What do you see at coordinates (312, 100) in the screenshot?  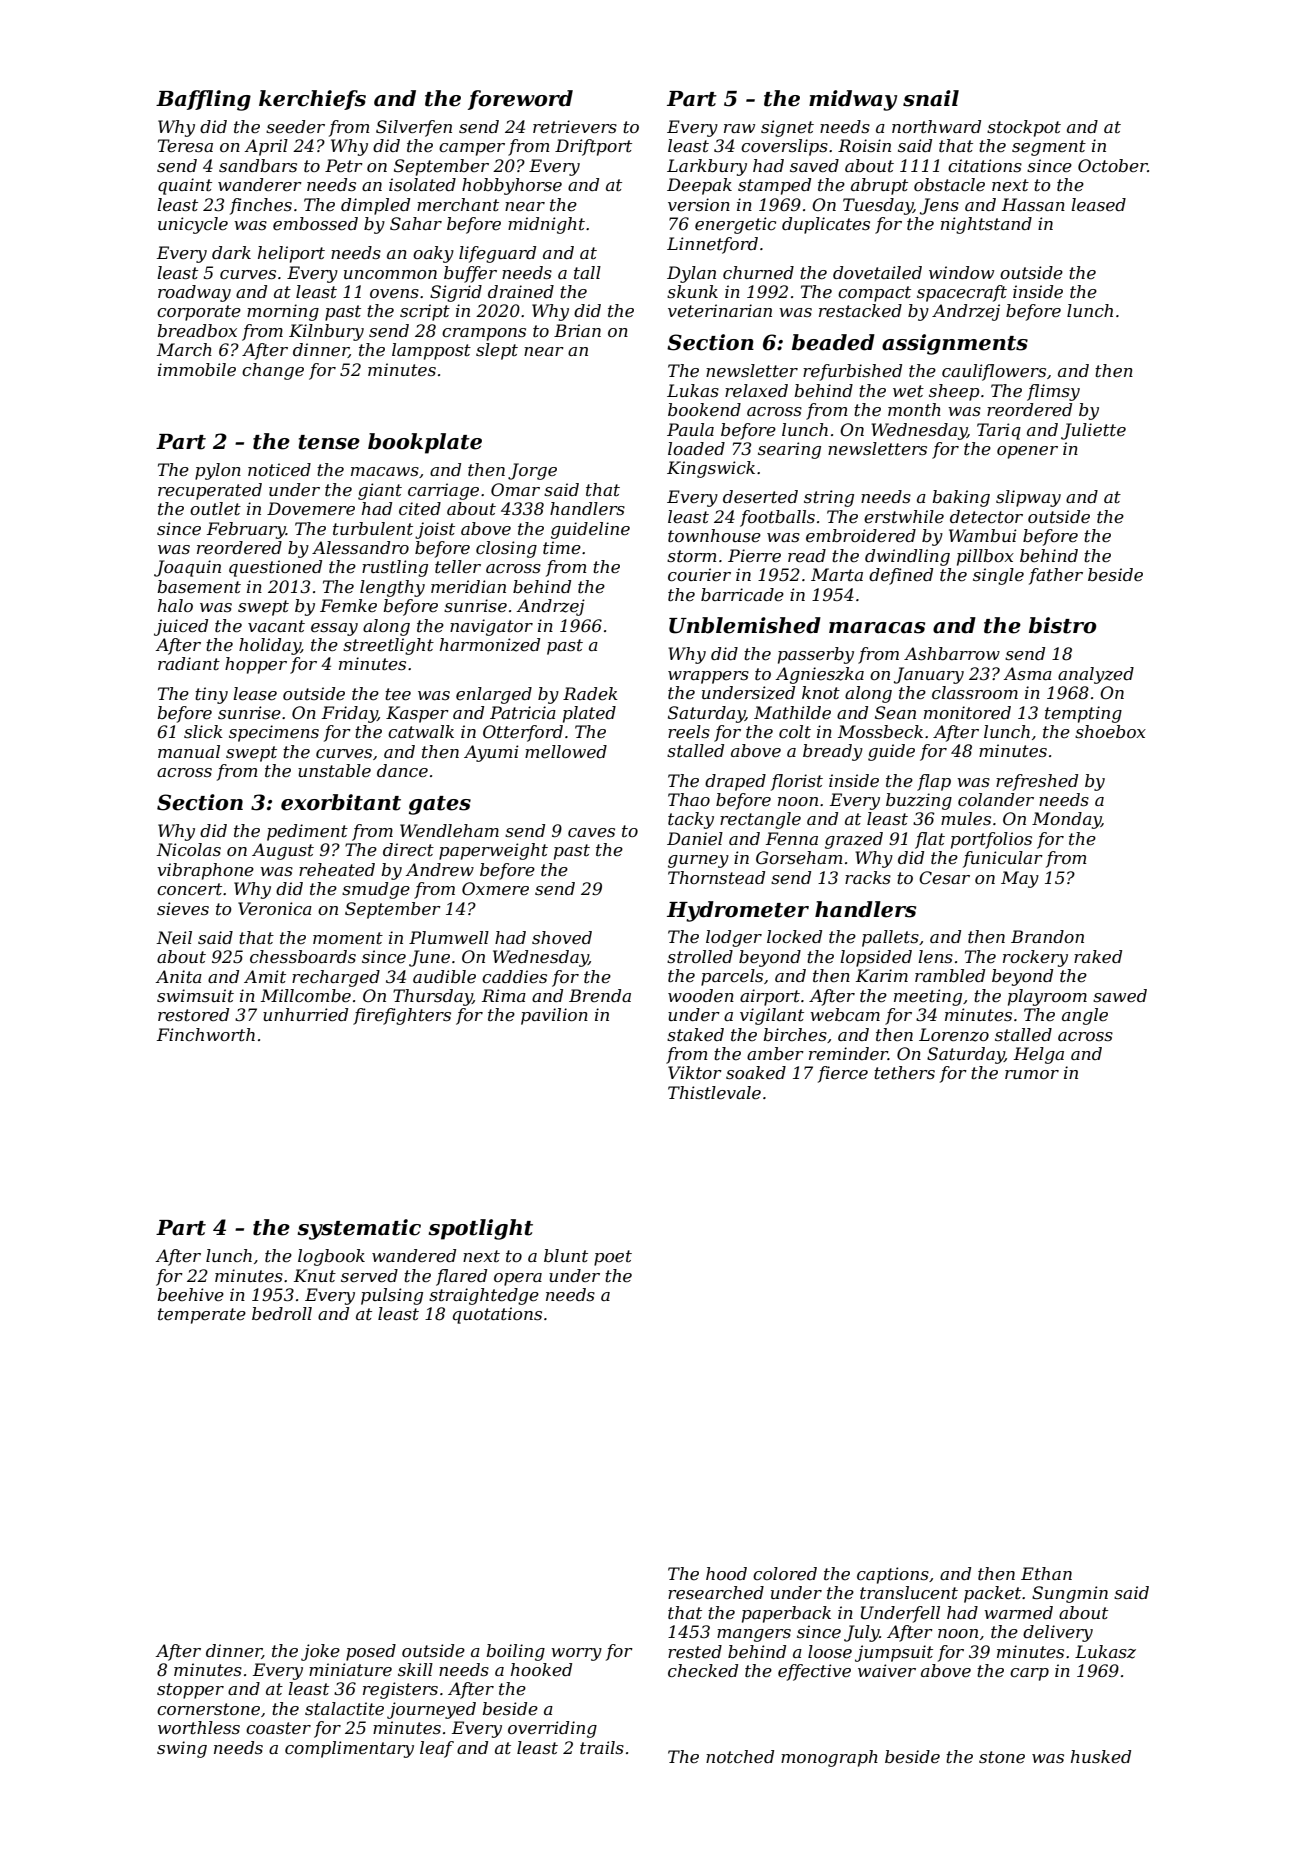 I see `kerchiefs` at bounding box center [312, 100].
